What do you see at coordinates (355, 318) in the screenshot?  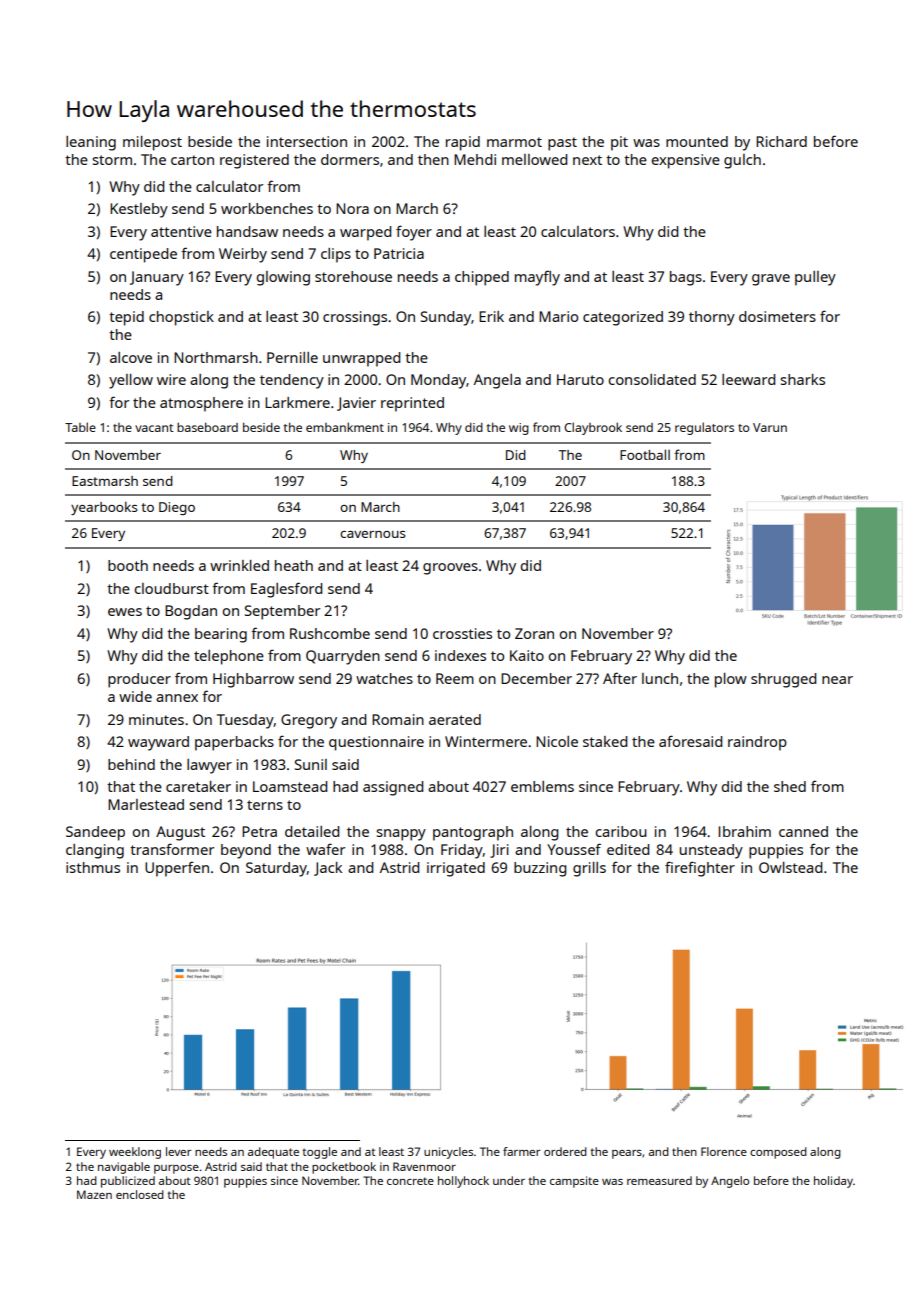 I see `crossings` at bounding box center [355, 318].
